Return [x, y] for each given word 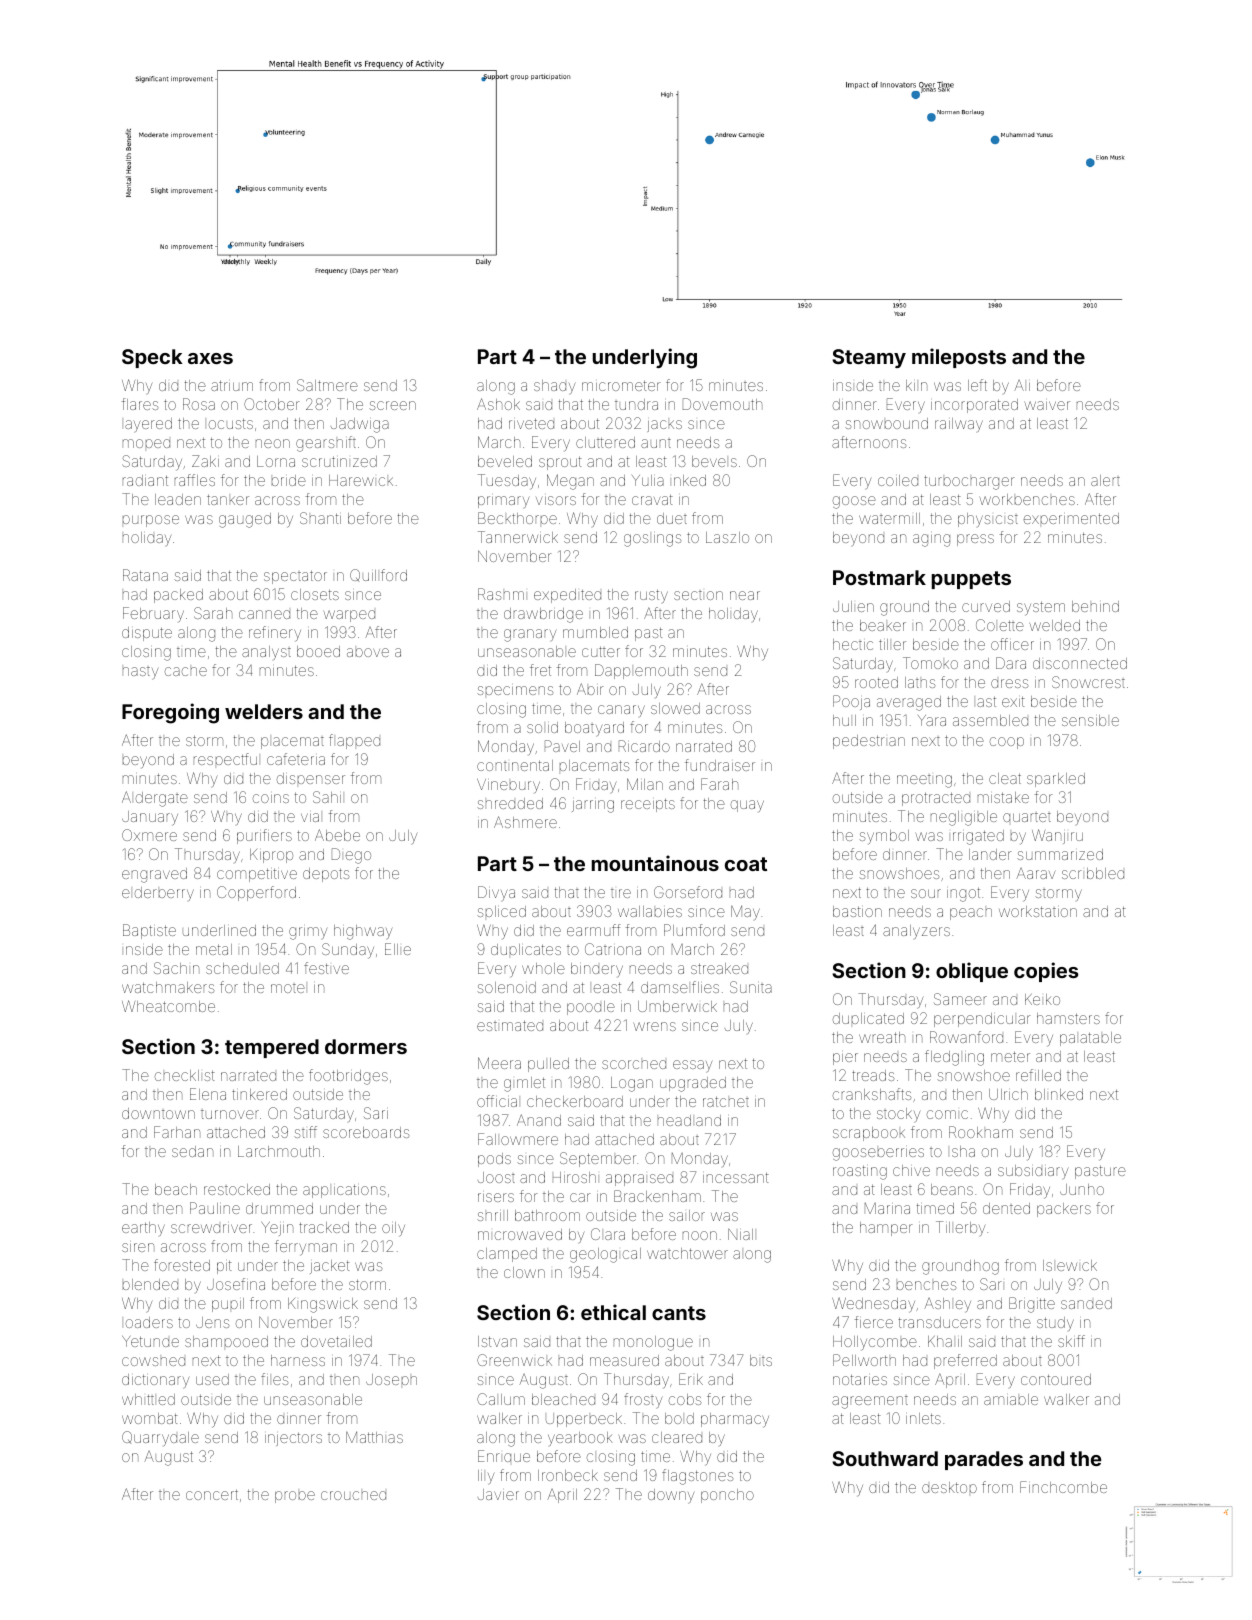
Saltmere [327, 385]
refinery [275, 634]
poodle [591, 1008]
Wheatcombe [168, 1006]
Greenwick [514, 1360]
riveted [531, 423]
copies [1046, 972]
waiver [1047, 405]
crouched [353, 1495]
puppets [971, 580]
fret [540, 670]
